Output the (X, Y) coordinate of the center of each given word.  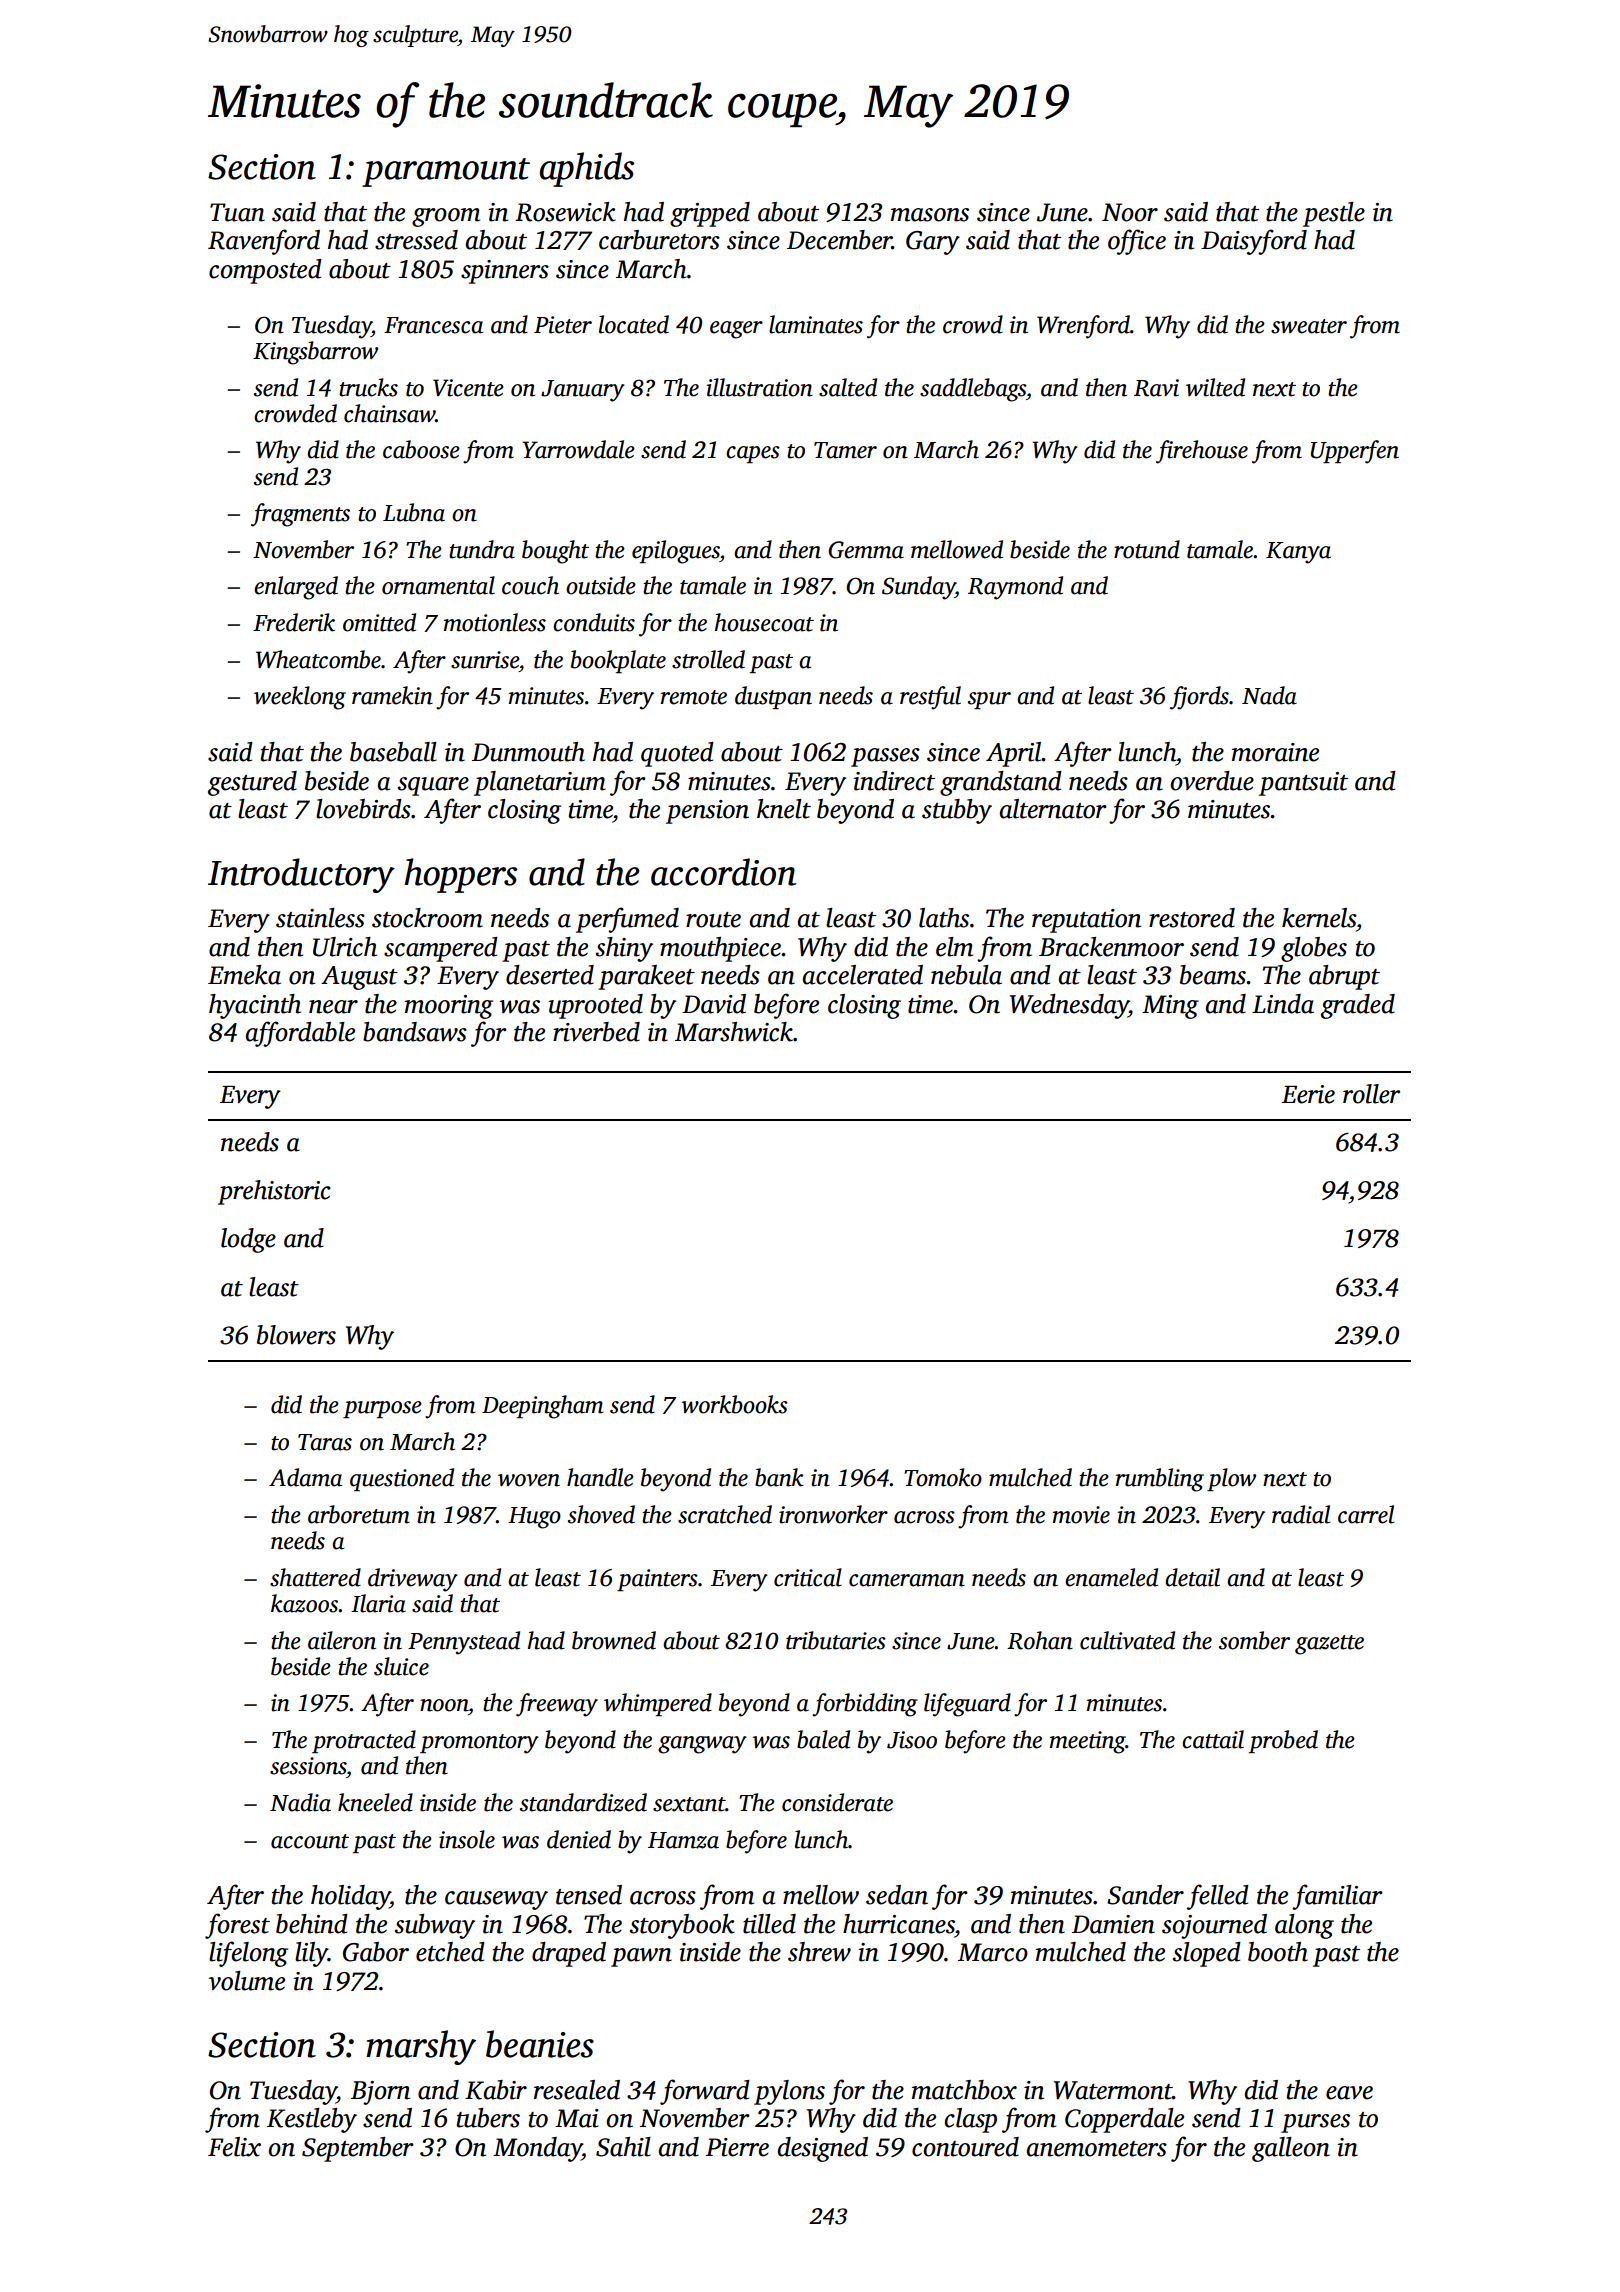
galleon (1291, 2149)
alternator (1053, 809)
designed (823, 2149)
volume (246, 1981)
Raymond (1015, 588)
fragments (300, 515)
